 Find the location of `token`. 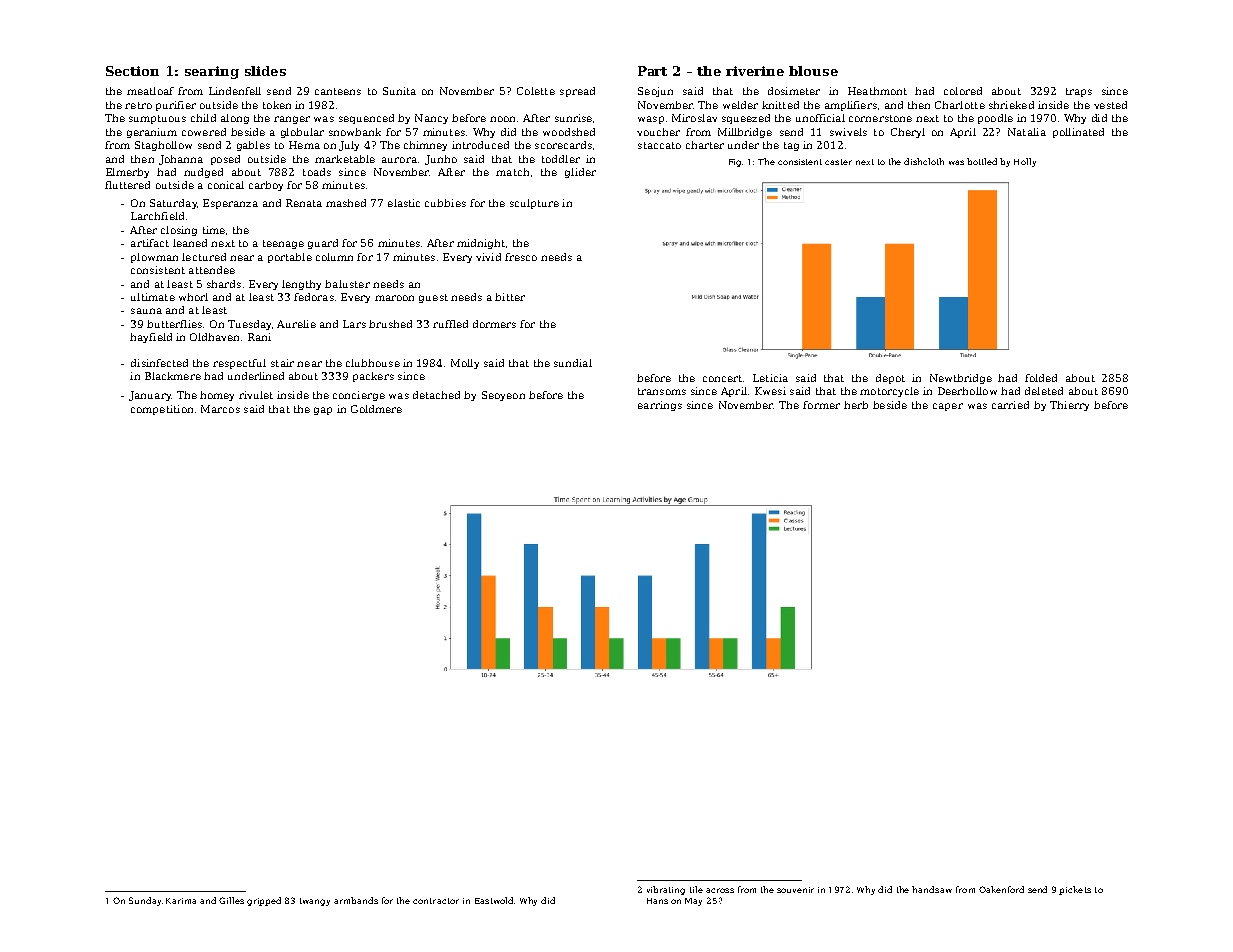

token is located at coordinates (277, 105).
